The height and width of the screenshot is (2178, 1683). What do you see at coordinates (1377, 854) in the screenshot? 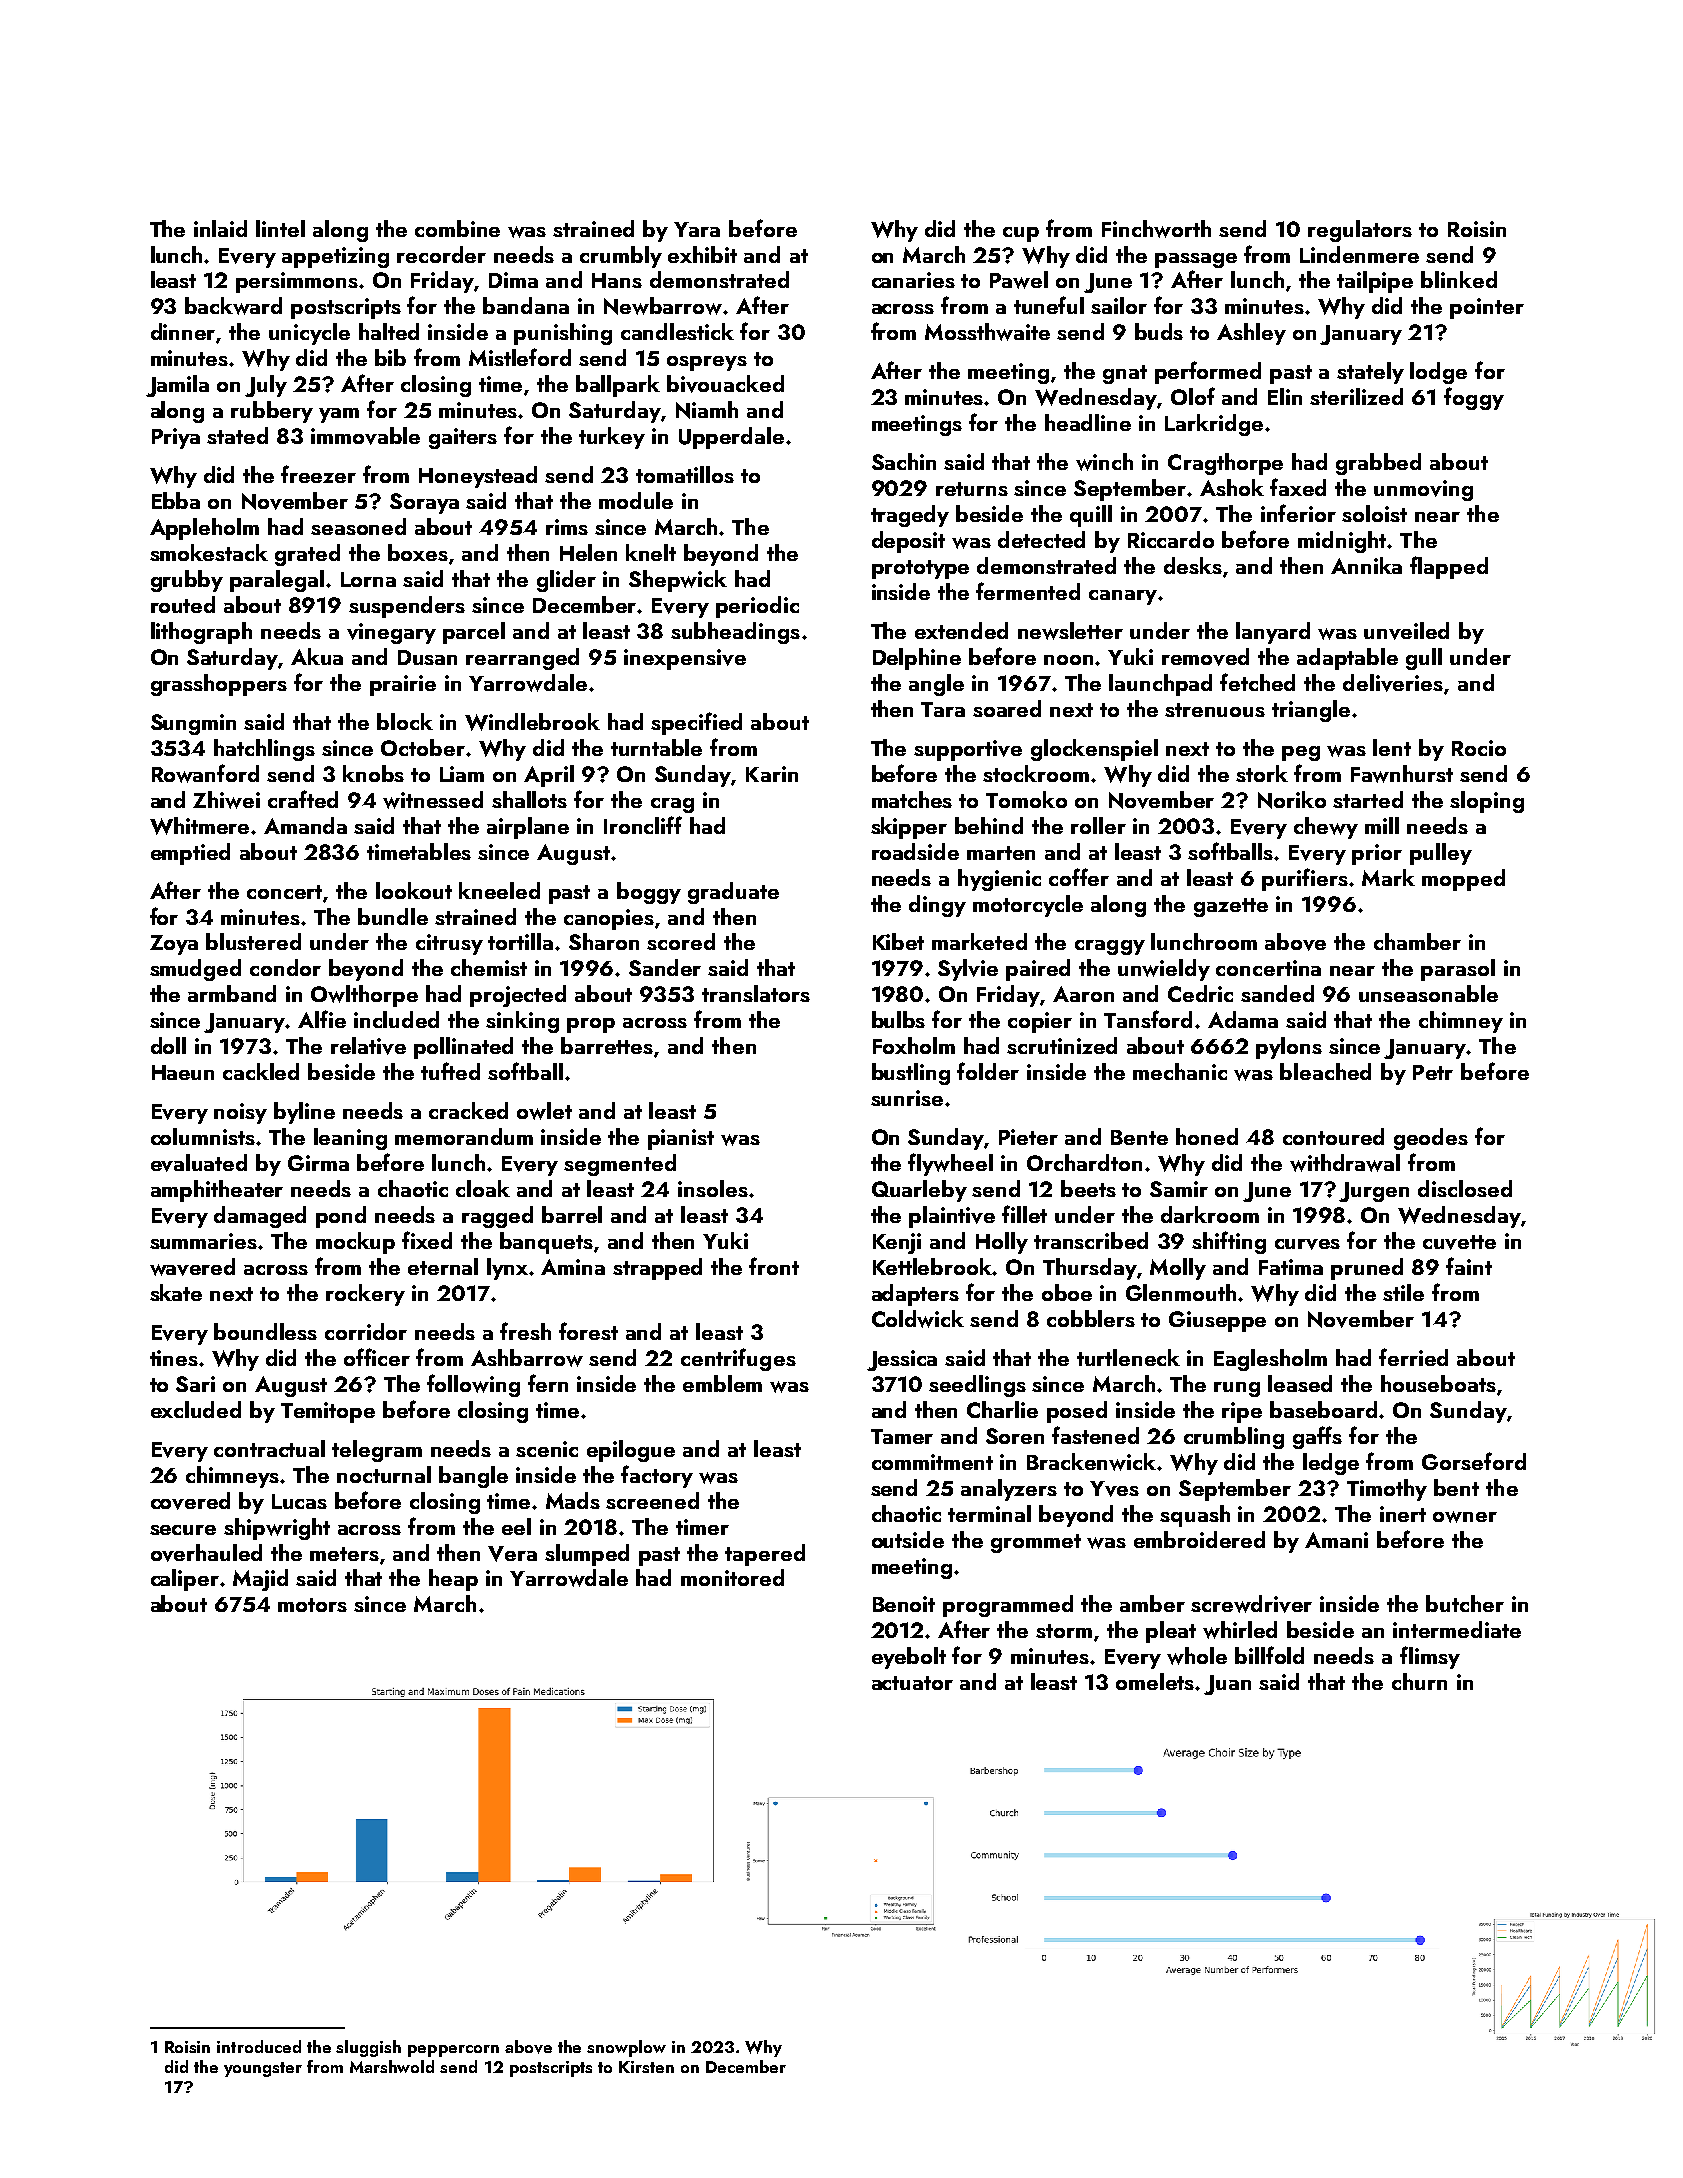
I see `prior` at bounding box center [1377, 854].
